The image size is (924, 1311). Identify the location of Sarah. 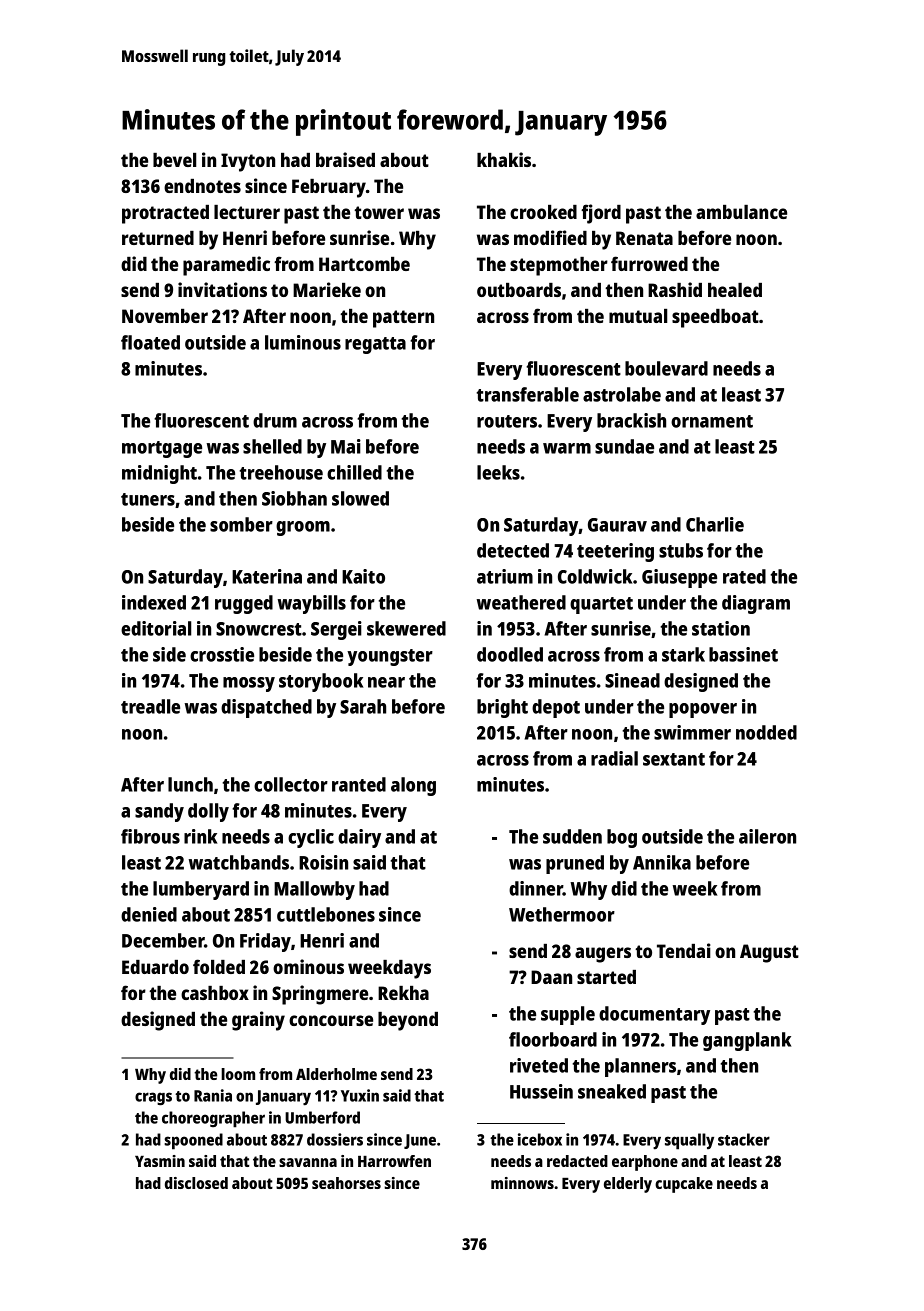
(363, 706).
